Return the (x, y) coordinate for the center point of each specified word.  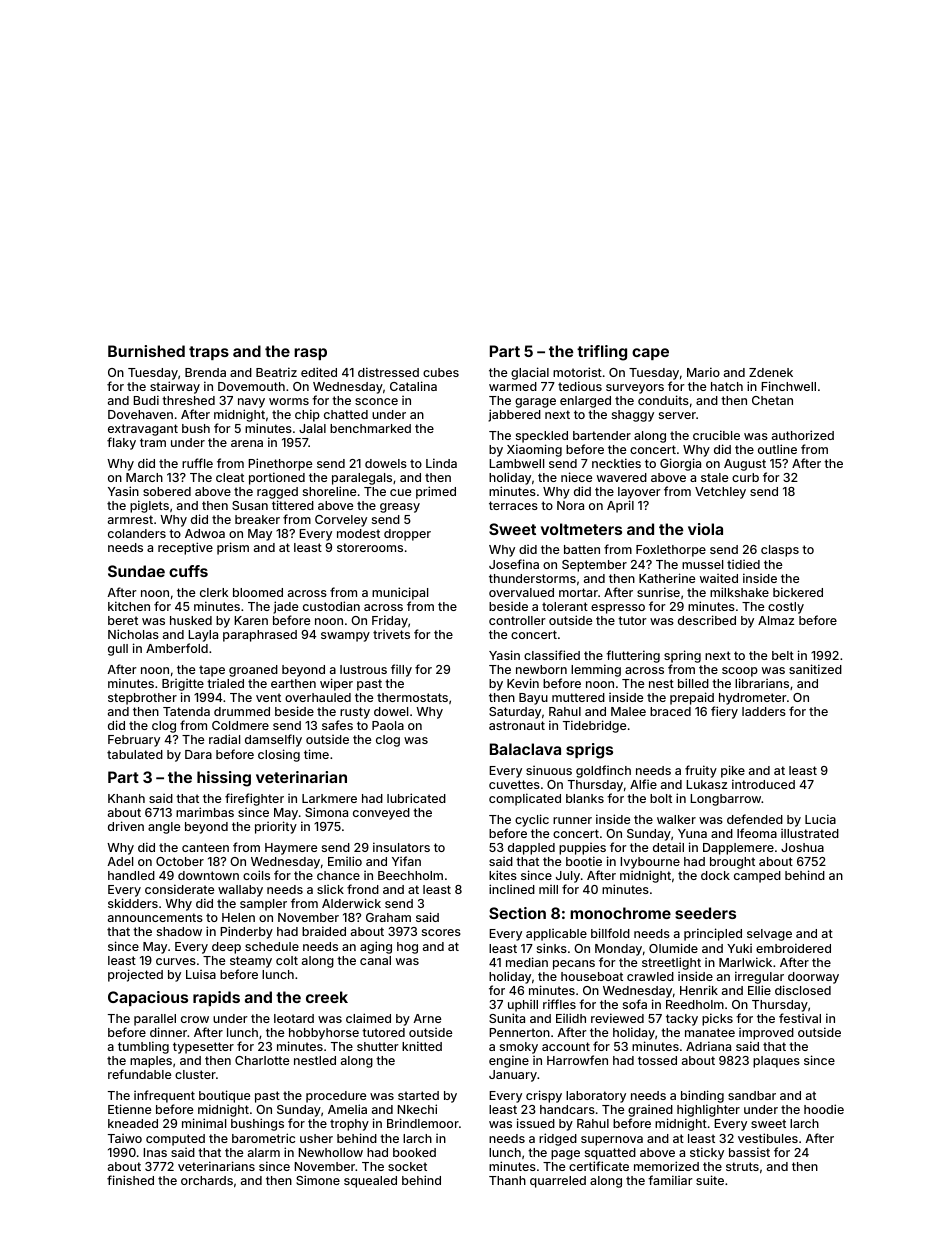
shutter (378, 1046)
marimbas (205, 812)
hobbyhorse (324, 1034)
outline (777, 449)
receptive (185, 548)
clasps (780, 551)
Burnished (146, 351)
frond (363, 889)
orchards (207, 1180)
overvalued (521, 592)
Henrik (699, 990)
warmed (513, 386)
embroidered (793, 948)
